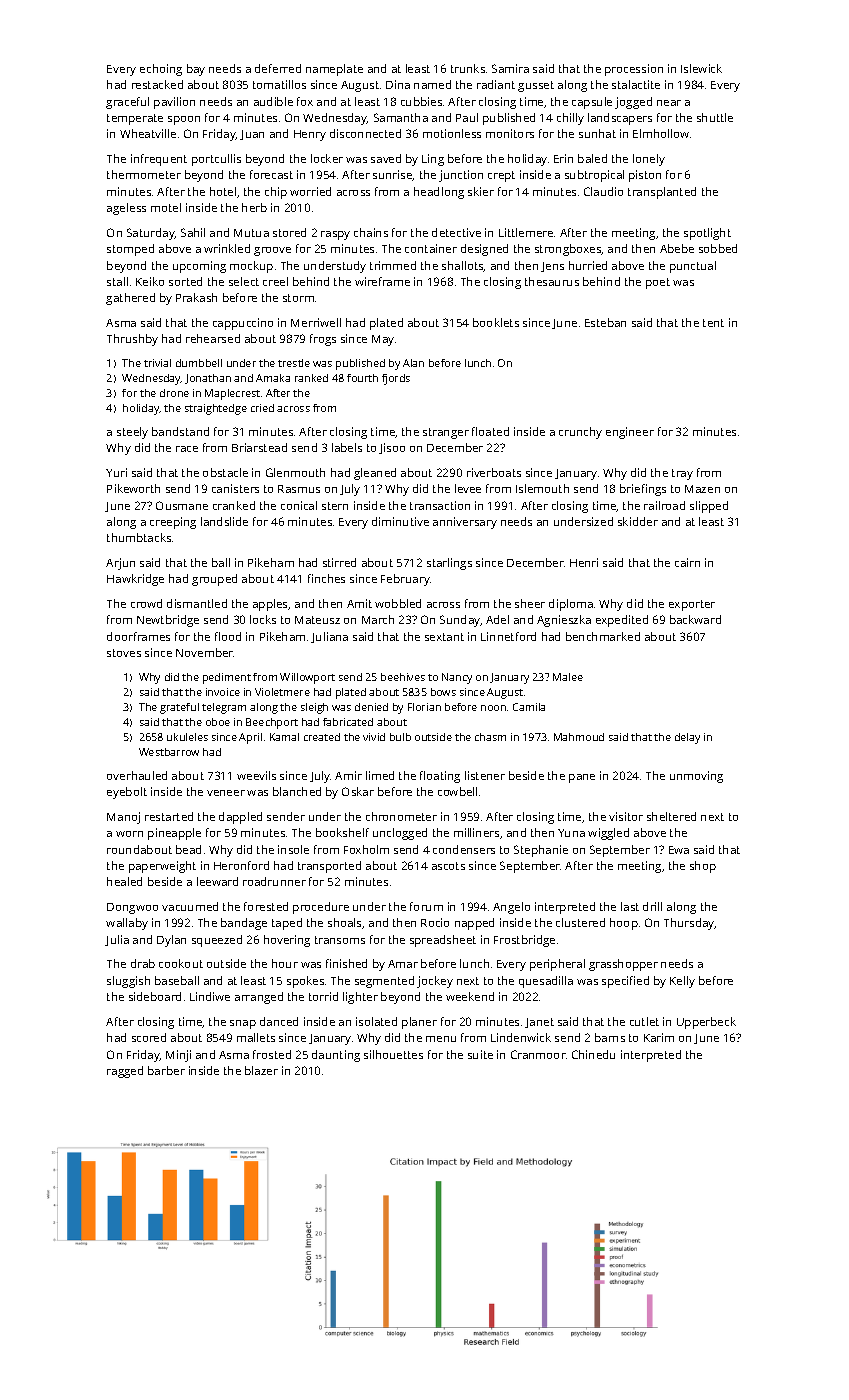  Describe the element at coordinates (457, 791) in the screenshot. I see `cowbell` at that location.
